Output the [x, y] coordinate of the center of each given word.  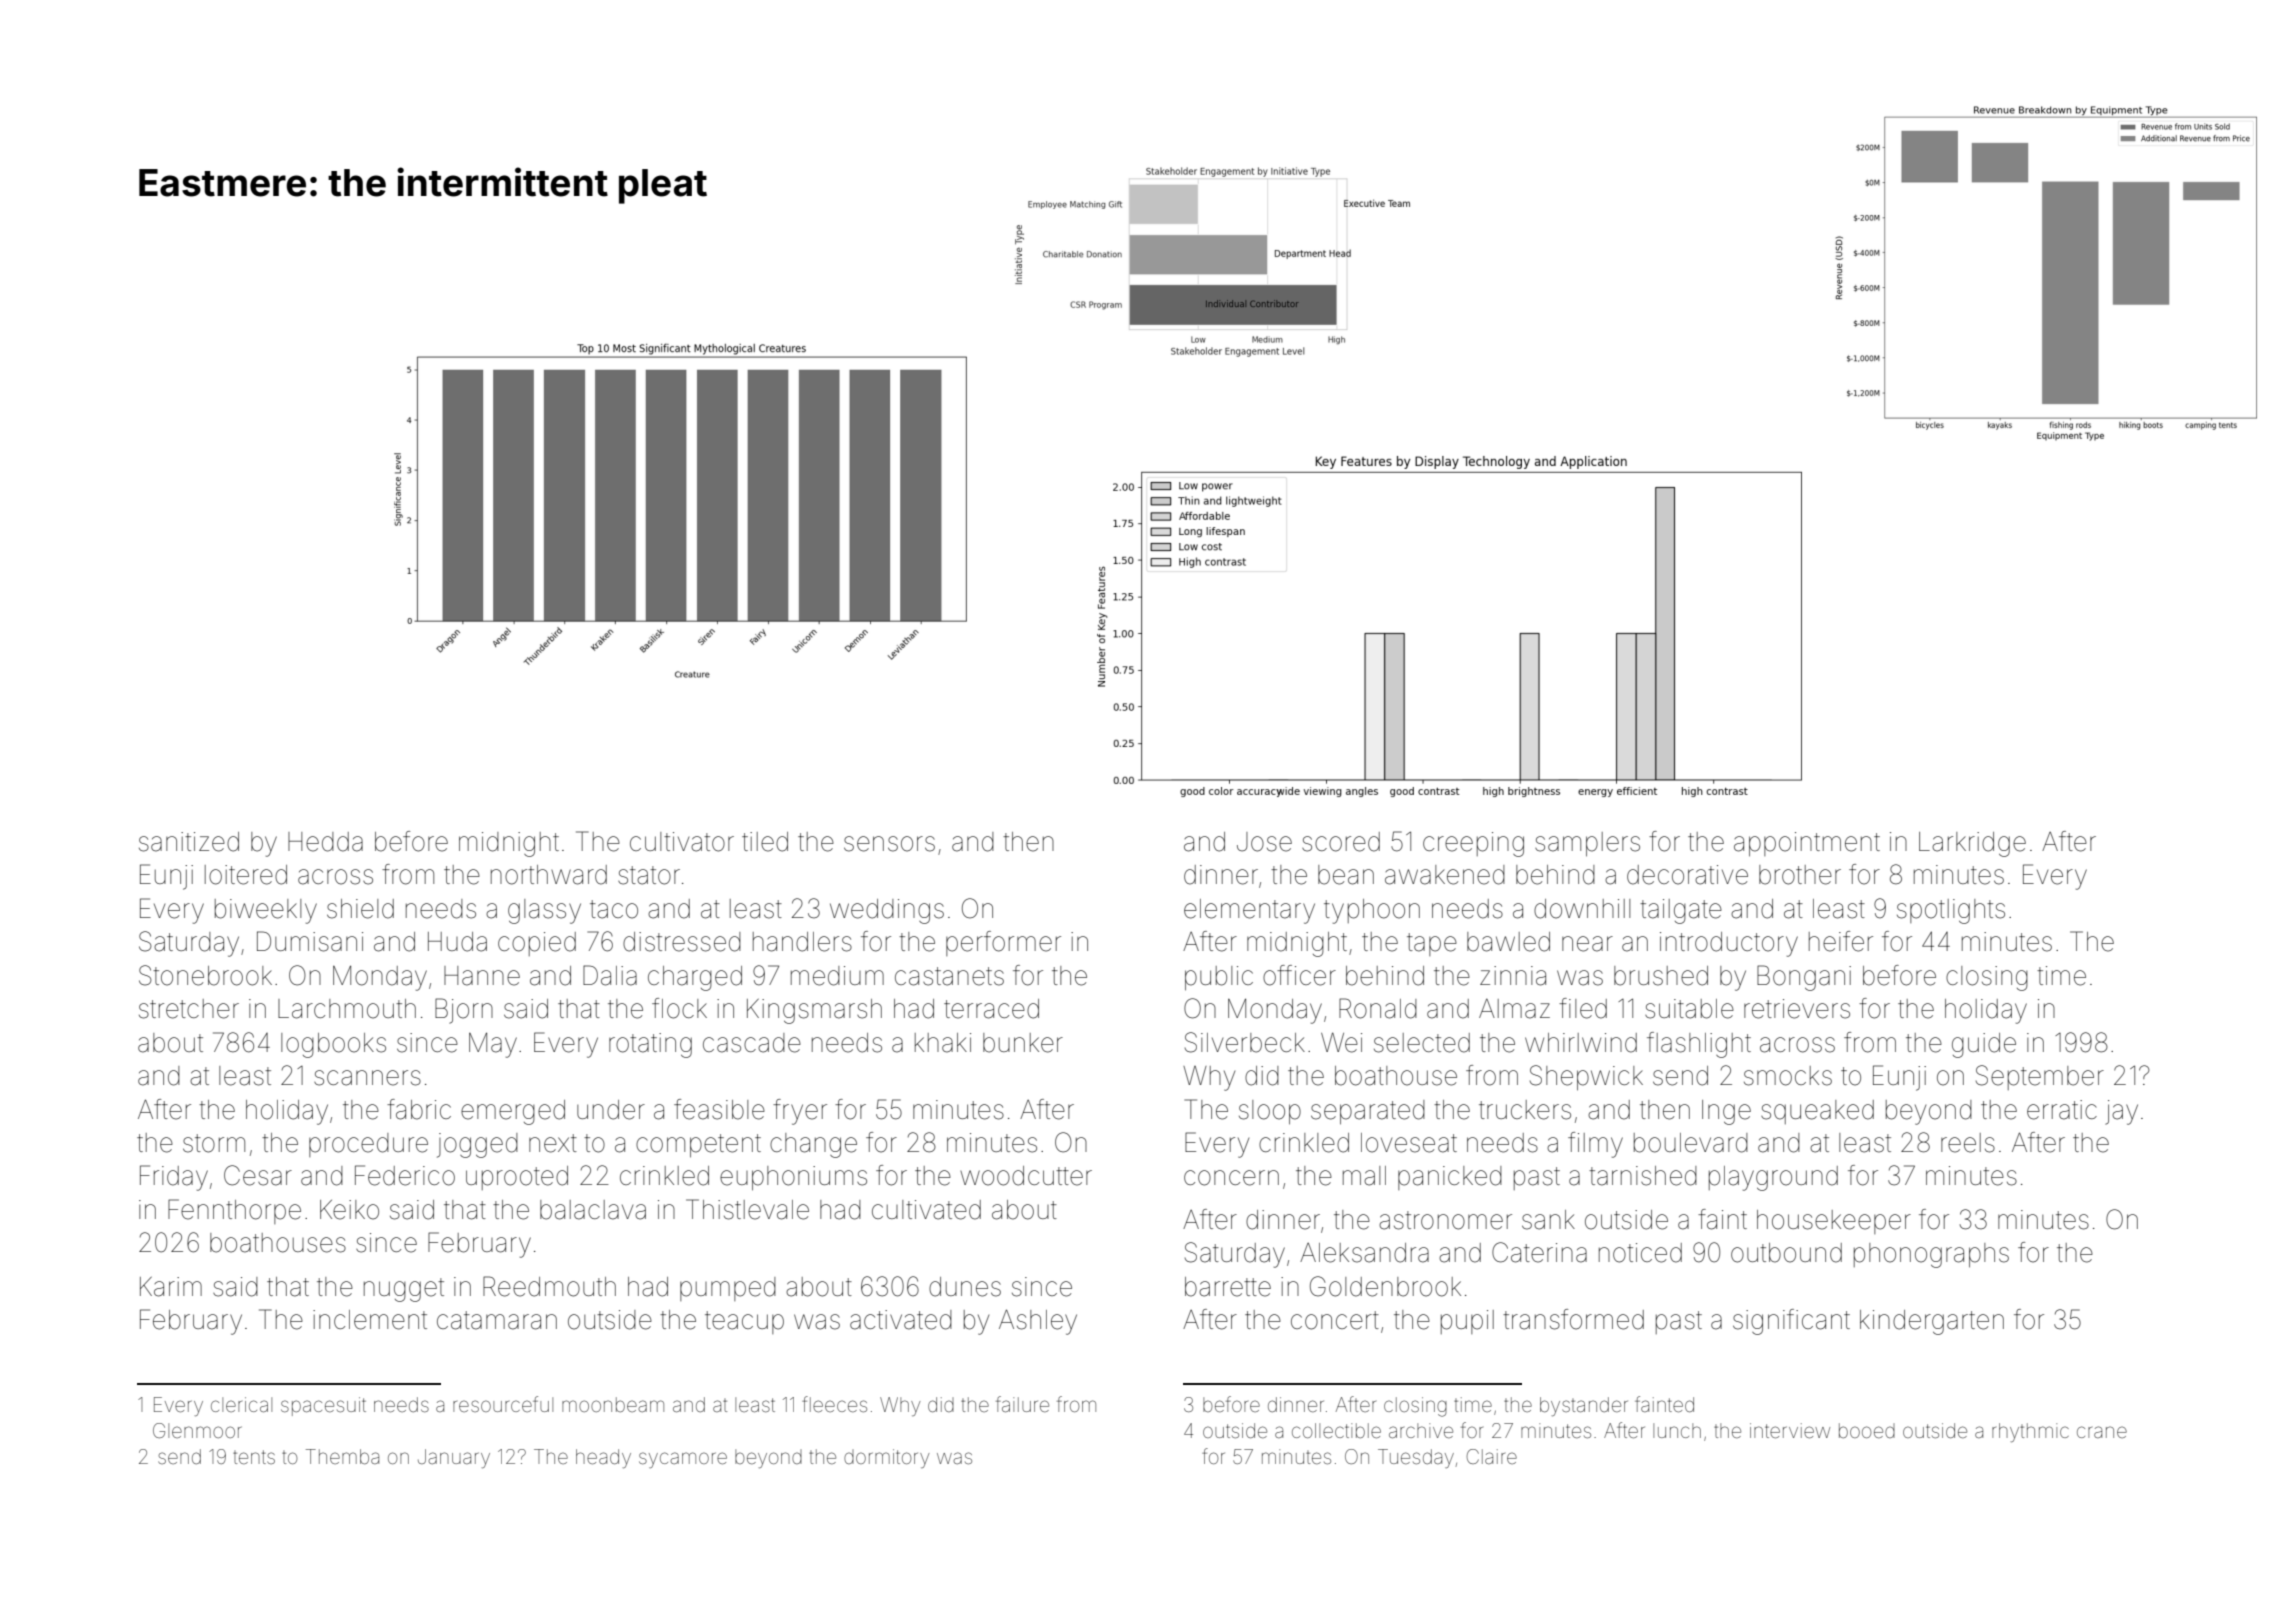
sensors [889, 844]
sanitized [189, 842]
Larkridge [1972, 844]
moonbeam [613, 1404]
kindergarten [1932, 1322]
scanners [367, 1078]
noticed [1640, 1253]
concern [1231, 1178]
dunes [965, 1287]
